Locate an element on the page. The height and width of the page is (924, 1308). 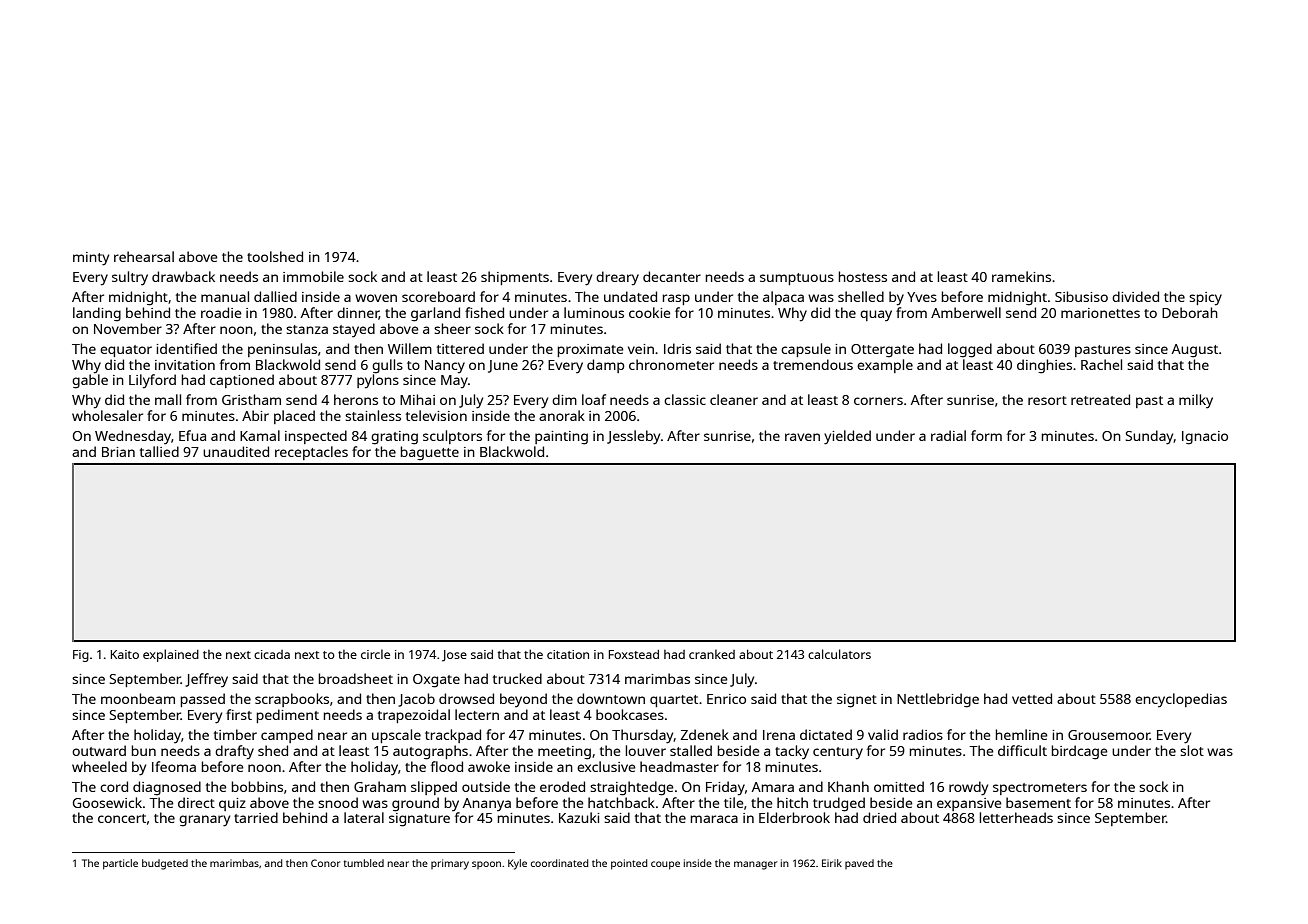
Fig is located at coordinates (81, 656).
